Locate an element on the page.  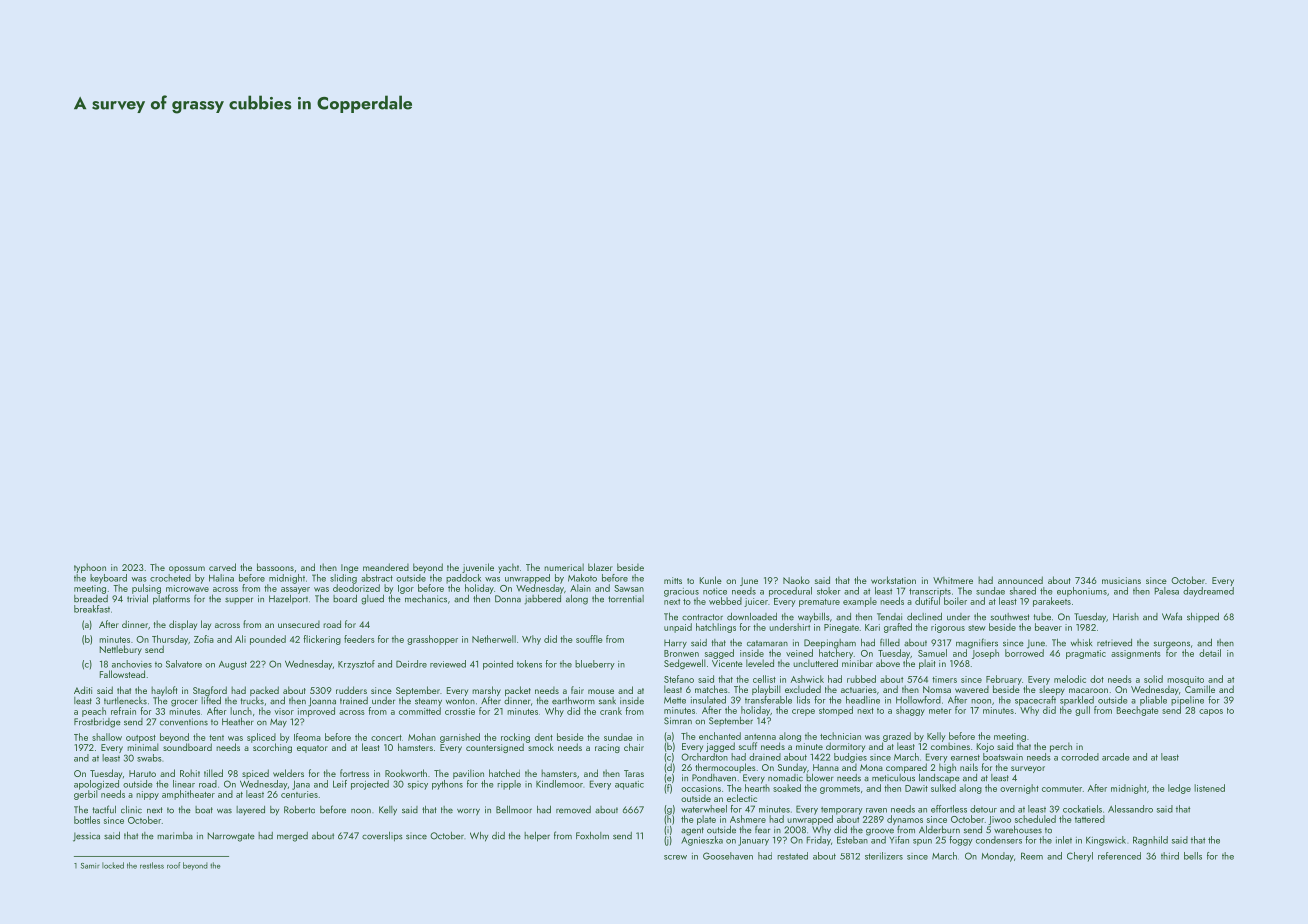
Nettlebury is located at coordinates (121, 650).
